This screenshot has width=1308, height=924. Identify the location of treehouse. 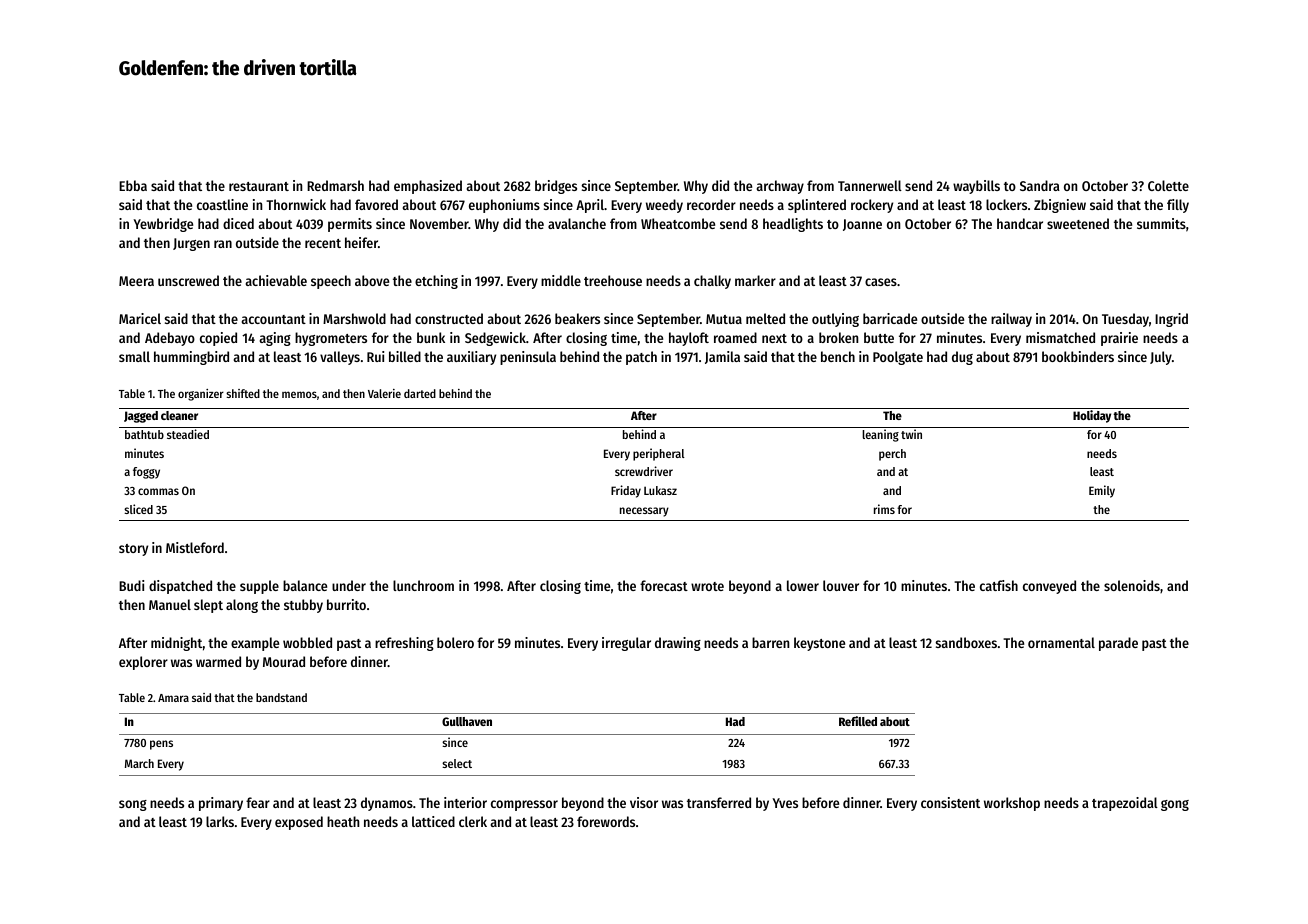
(613, 280).
